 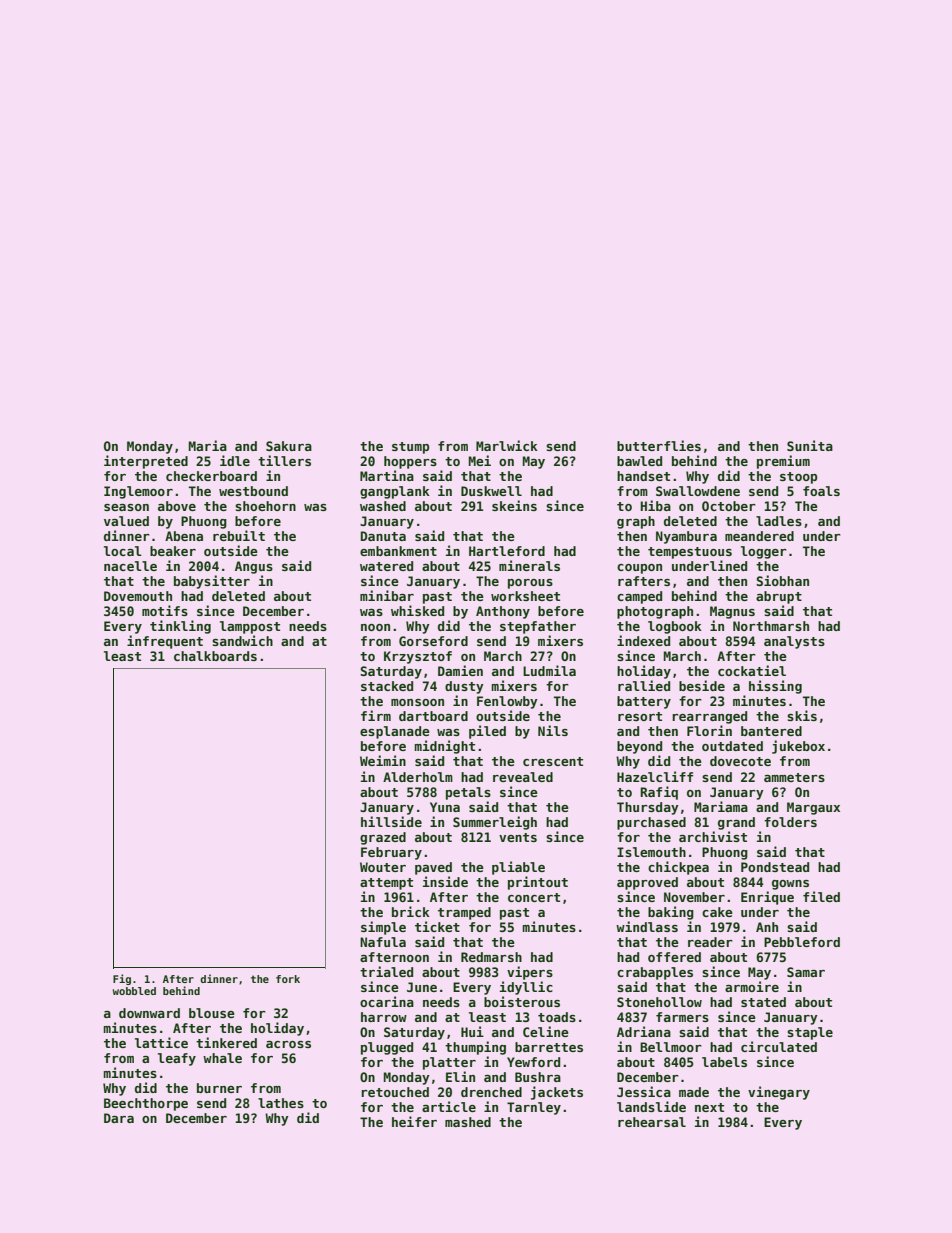 What do you see at coordinates (802, 942) in the screenshot?
I see `Pebbleford` at bounding box center [802, 942].
